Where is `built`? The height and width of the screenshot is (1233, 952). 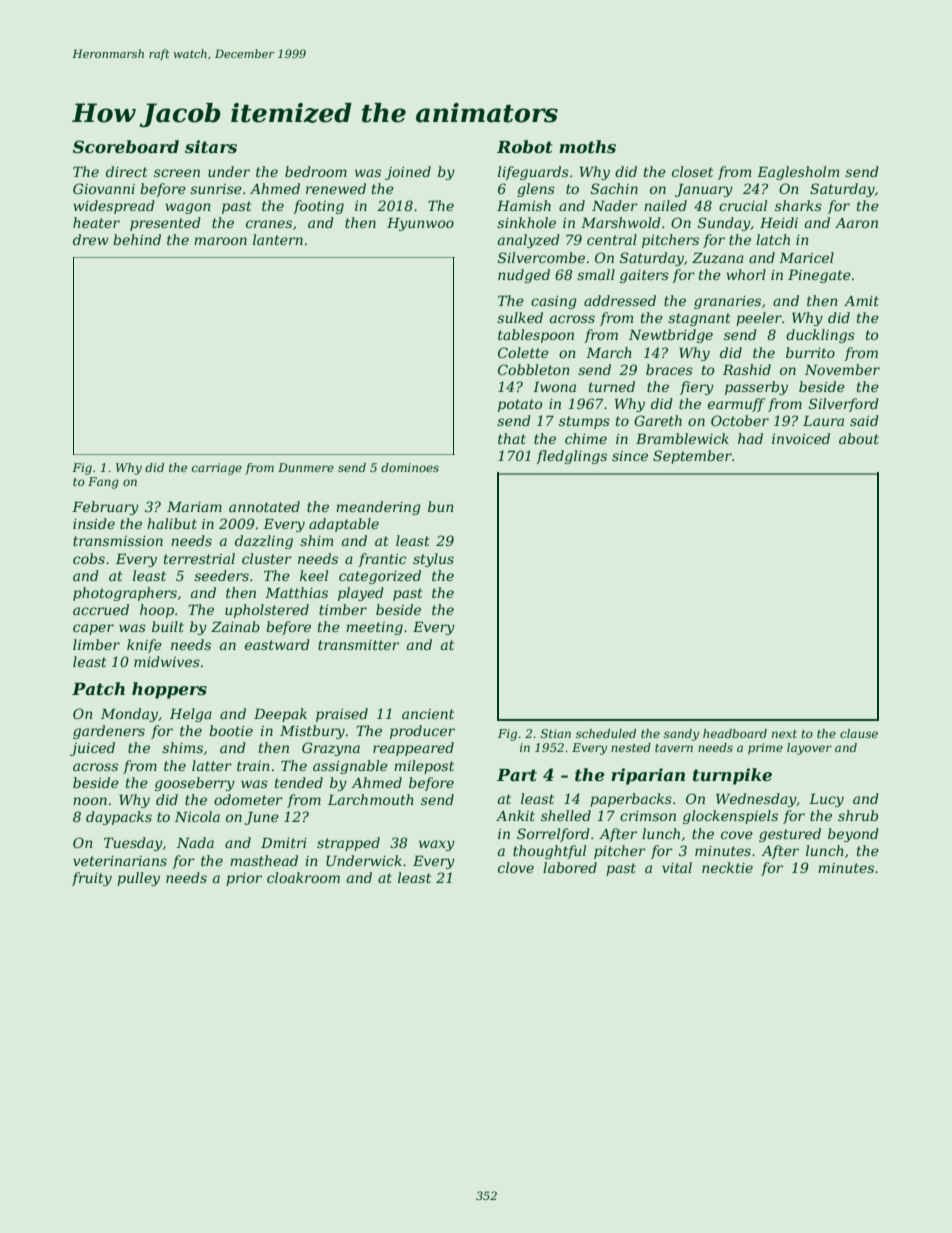 built is located at coordinates (168, 626).
